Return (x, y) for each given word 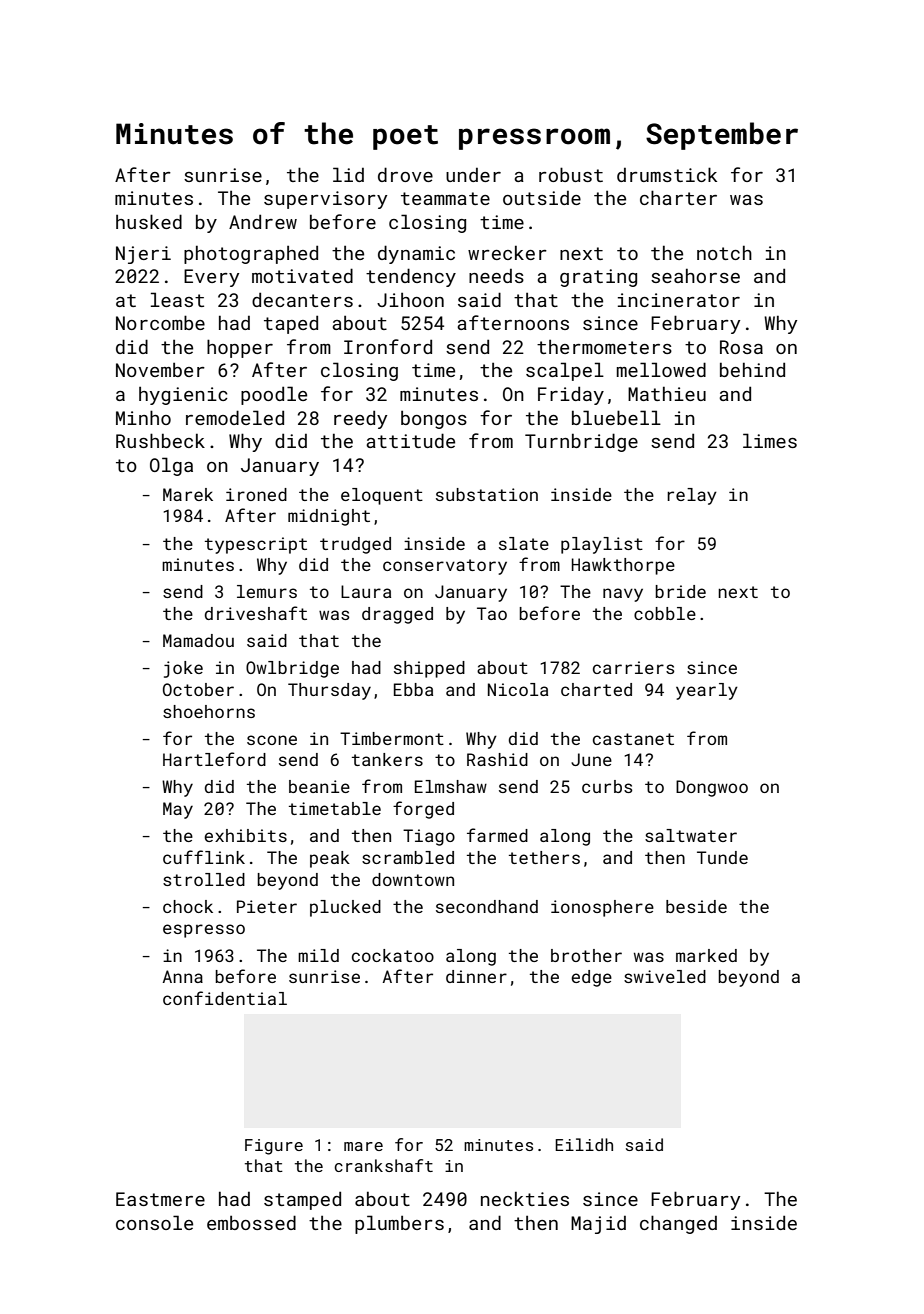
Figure (274, 1147)
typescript (256, 545)
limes (770, 440)
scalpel (565, 371)
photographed (251, 254)
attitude (410, 440)
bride (680, 591)
